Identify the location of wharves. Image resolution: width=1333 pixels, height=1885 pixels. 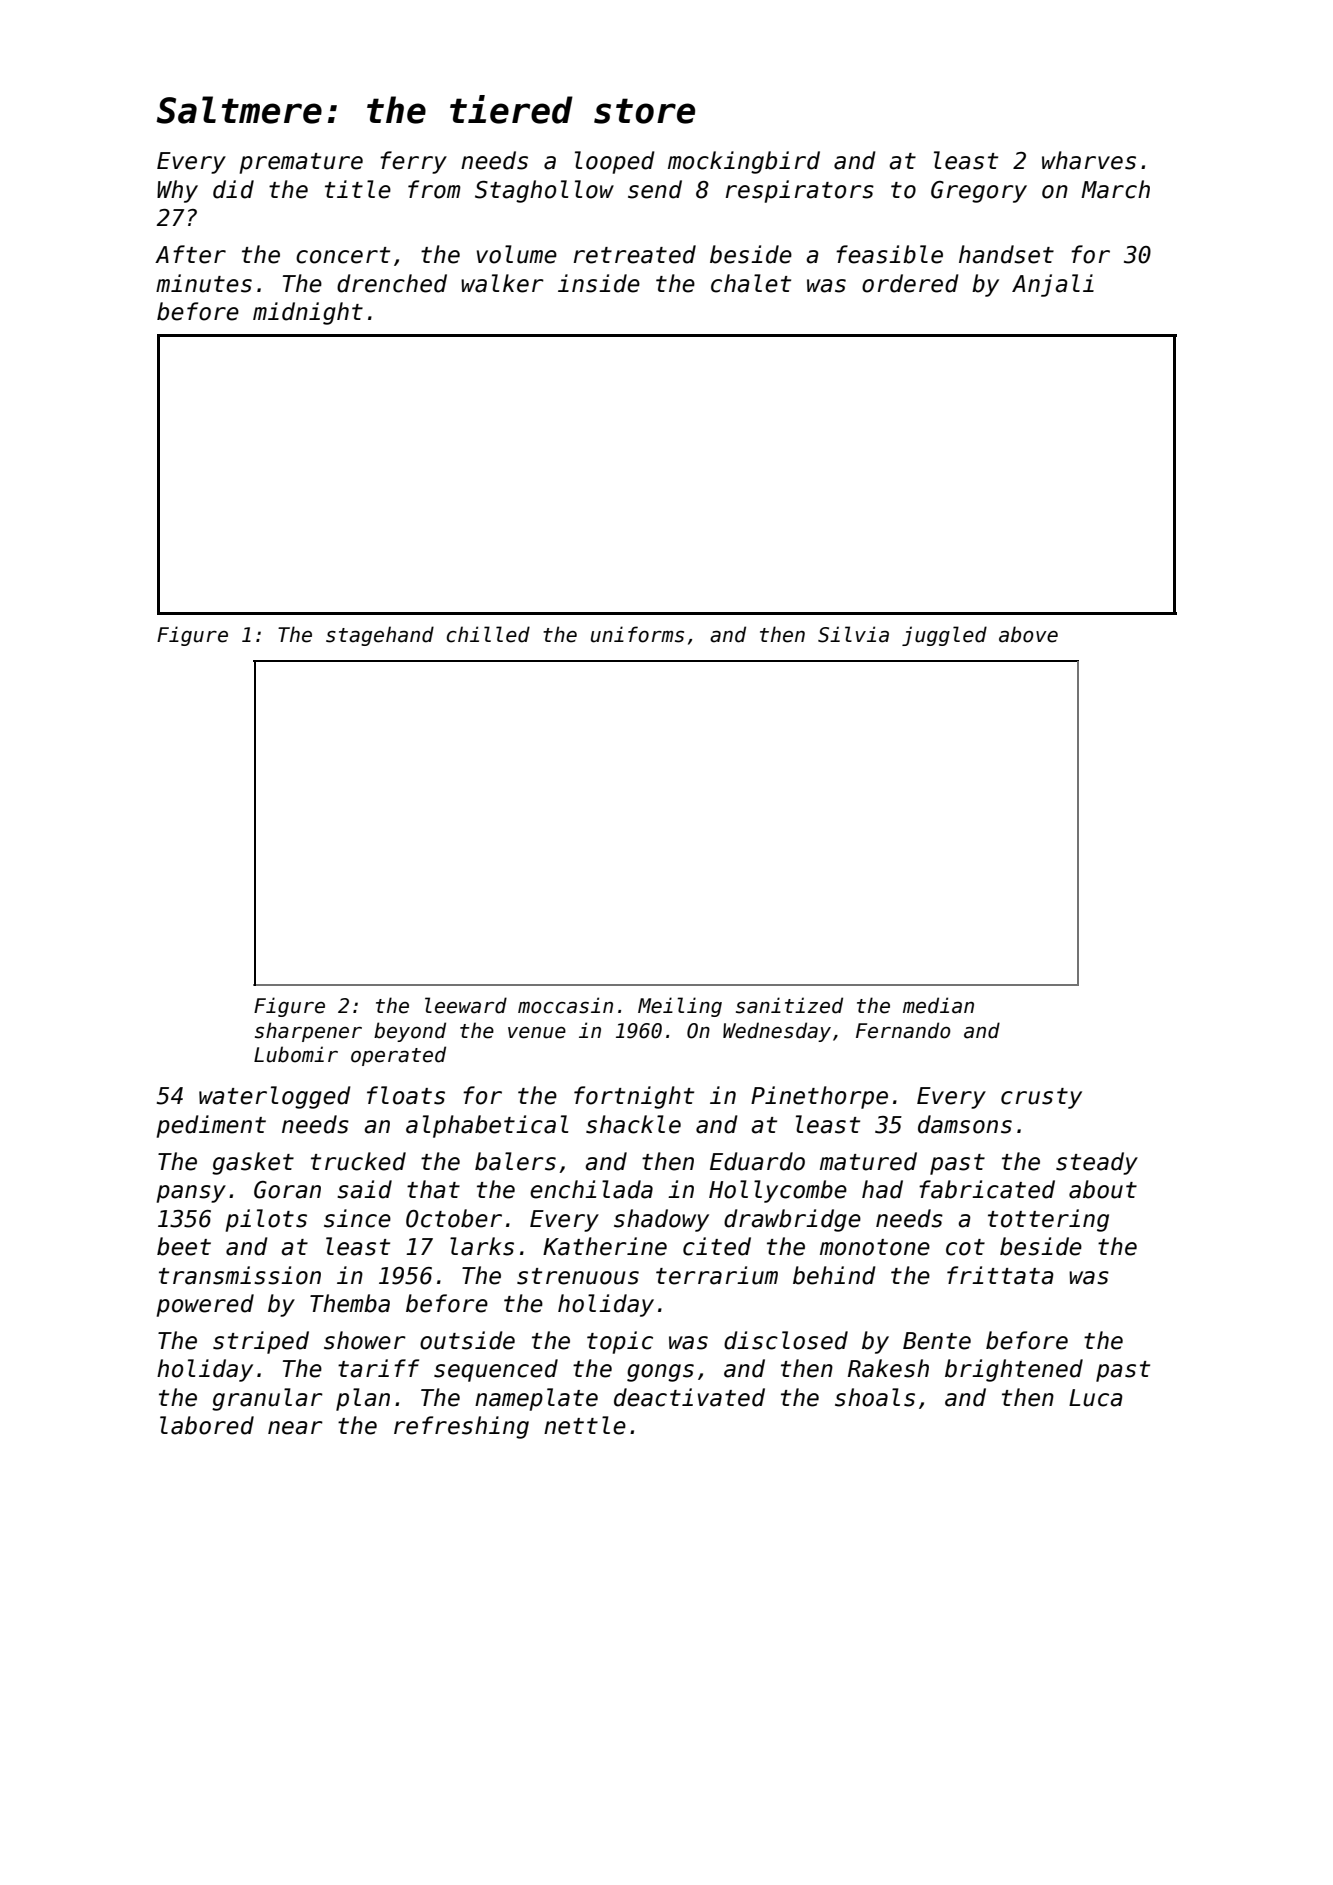
(1089, 160).
